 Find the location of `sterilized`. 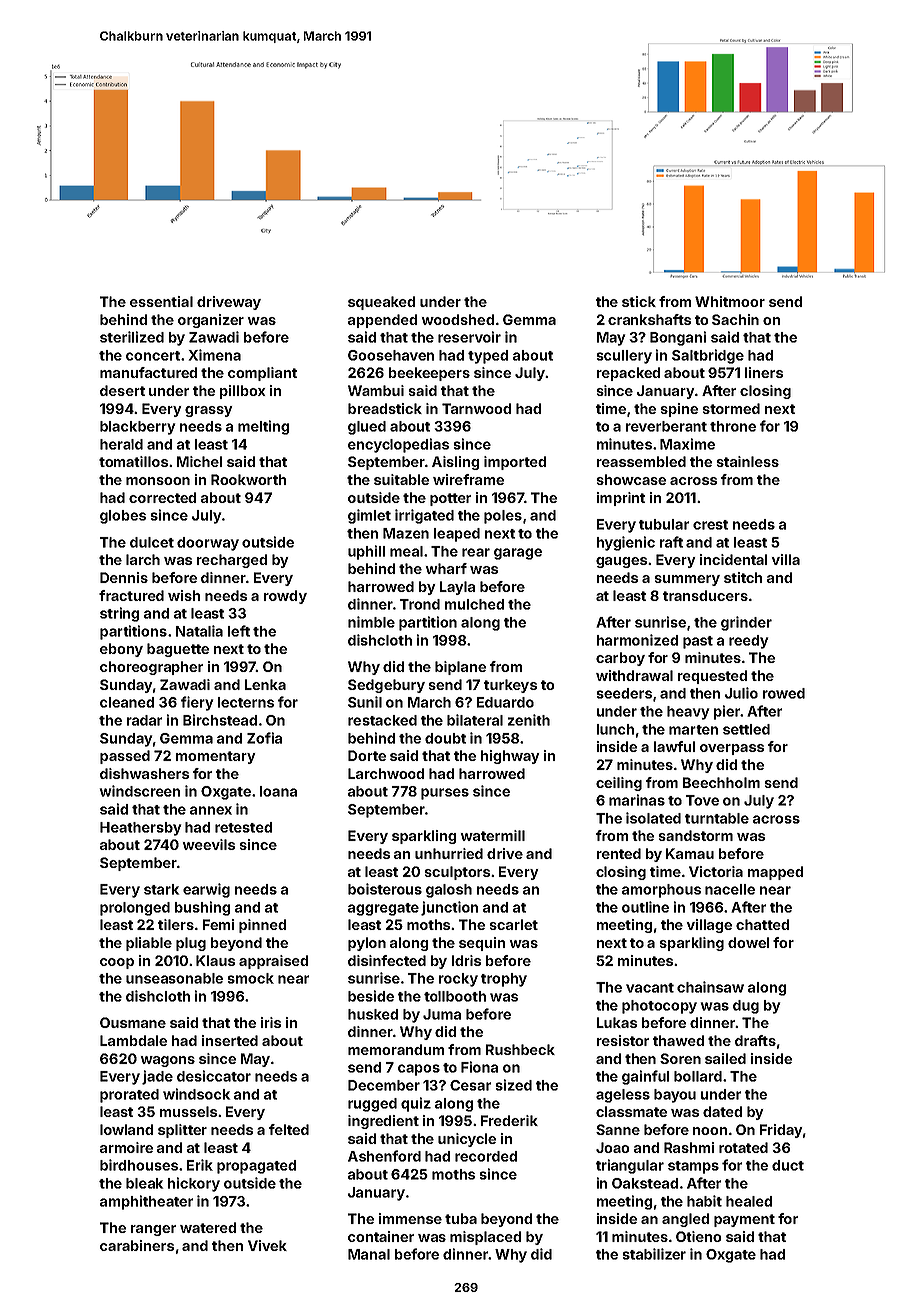

sterilized is located at coordinates (132, 337).
